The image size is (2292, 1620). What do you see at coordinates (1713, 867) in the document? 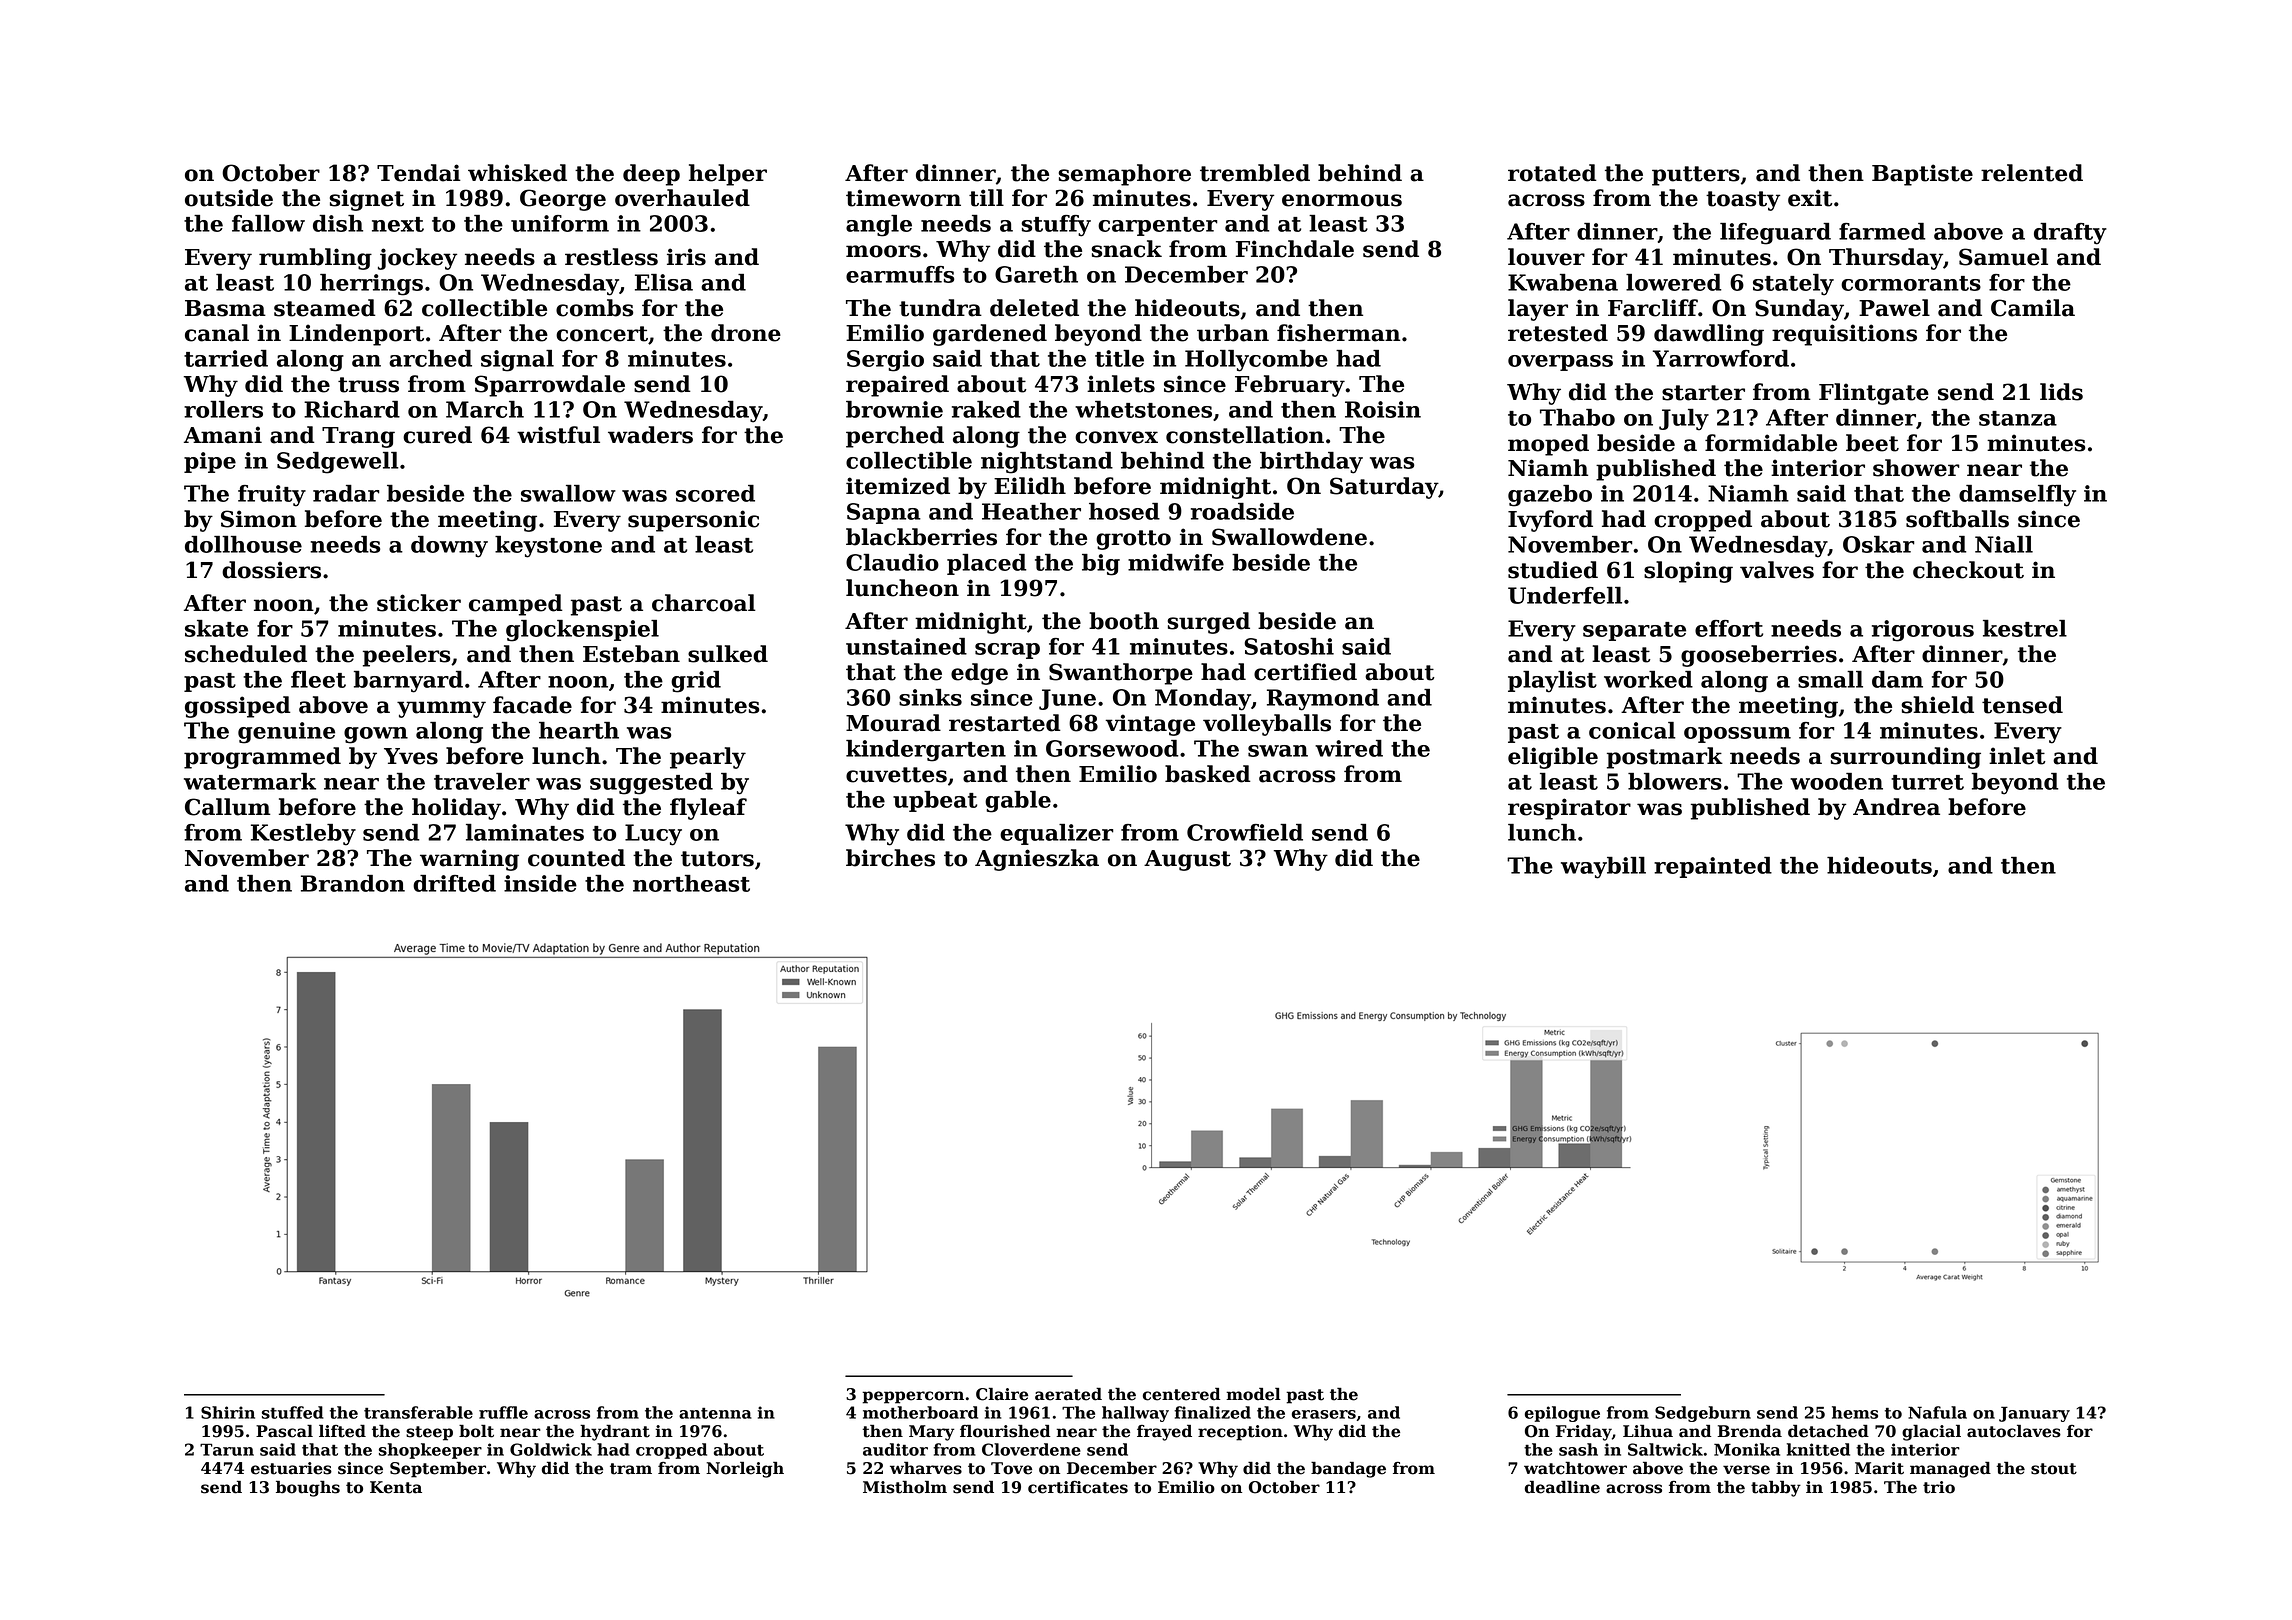
I see `repainted` at bounding box center [1713, 867].
